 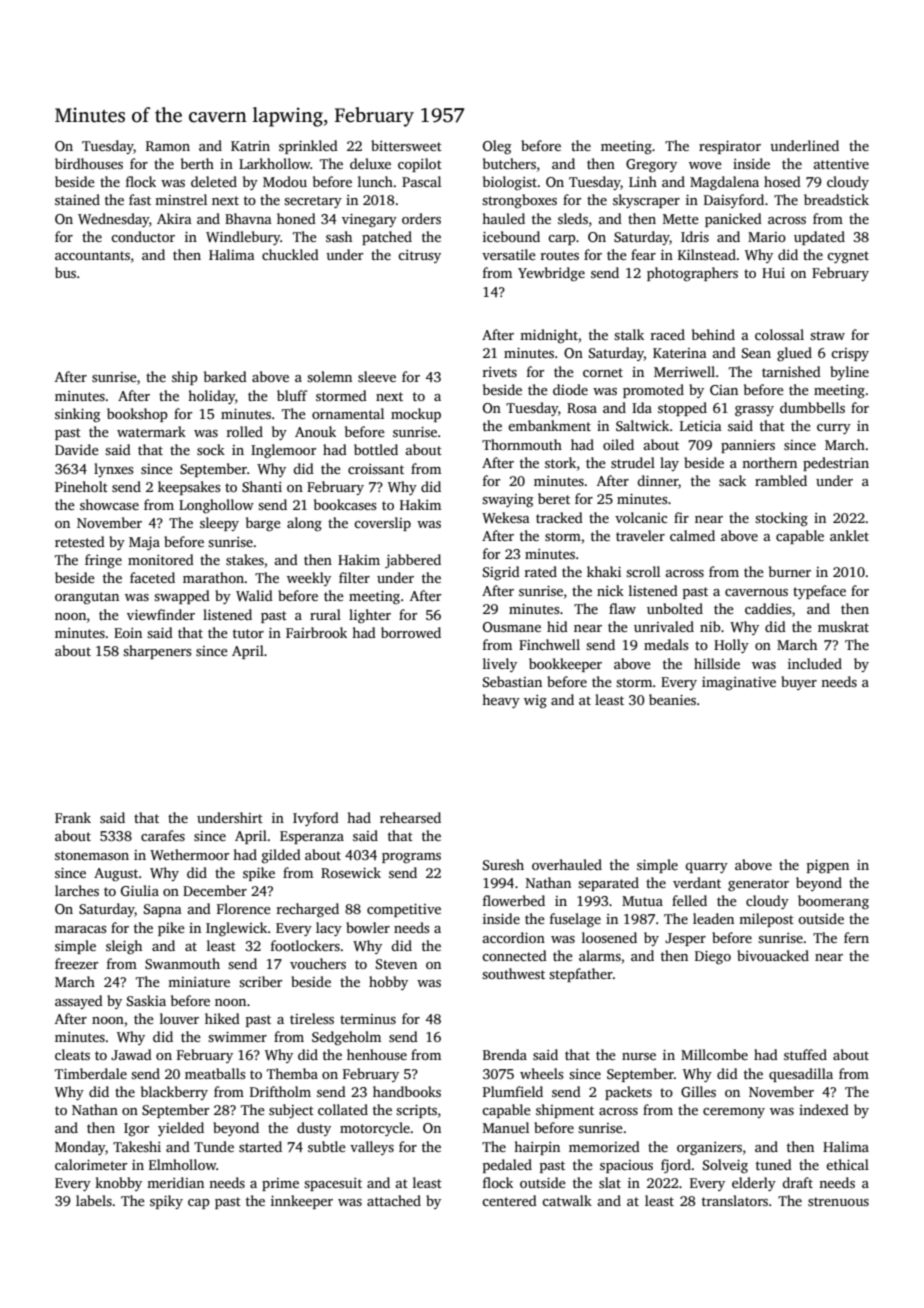 What do you see at coordinates (513, 973) in the screenshot?
I see `southwest` at bounding box center [513, 973].
